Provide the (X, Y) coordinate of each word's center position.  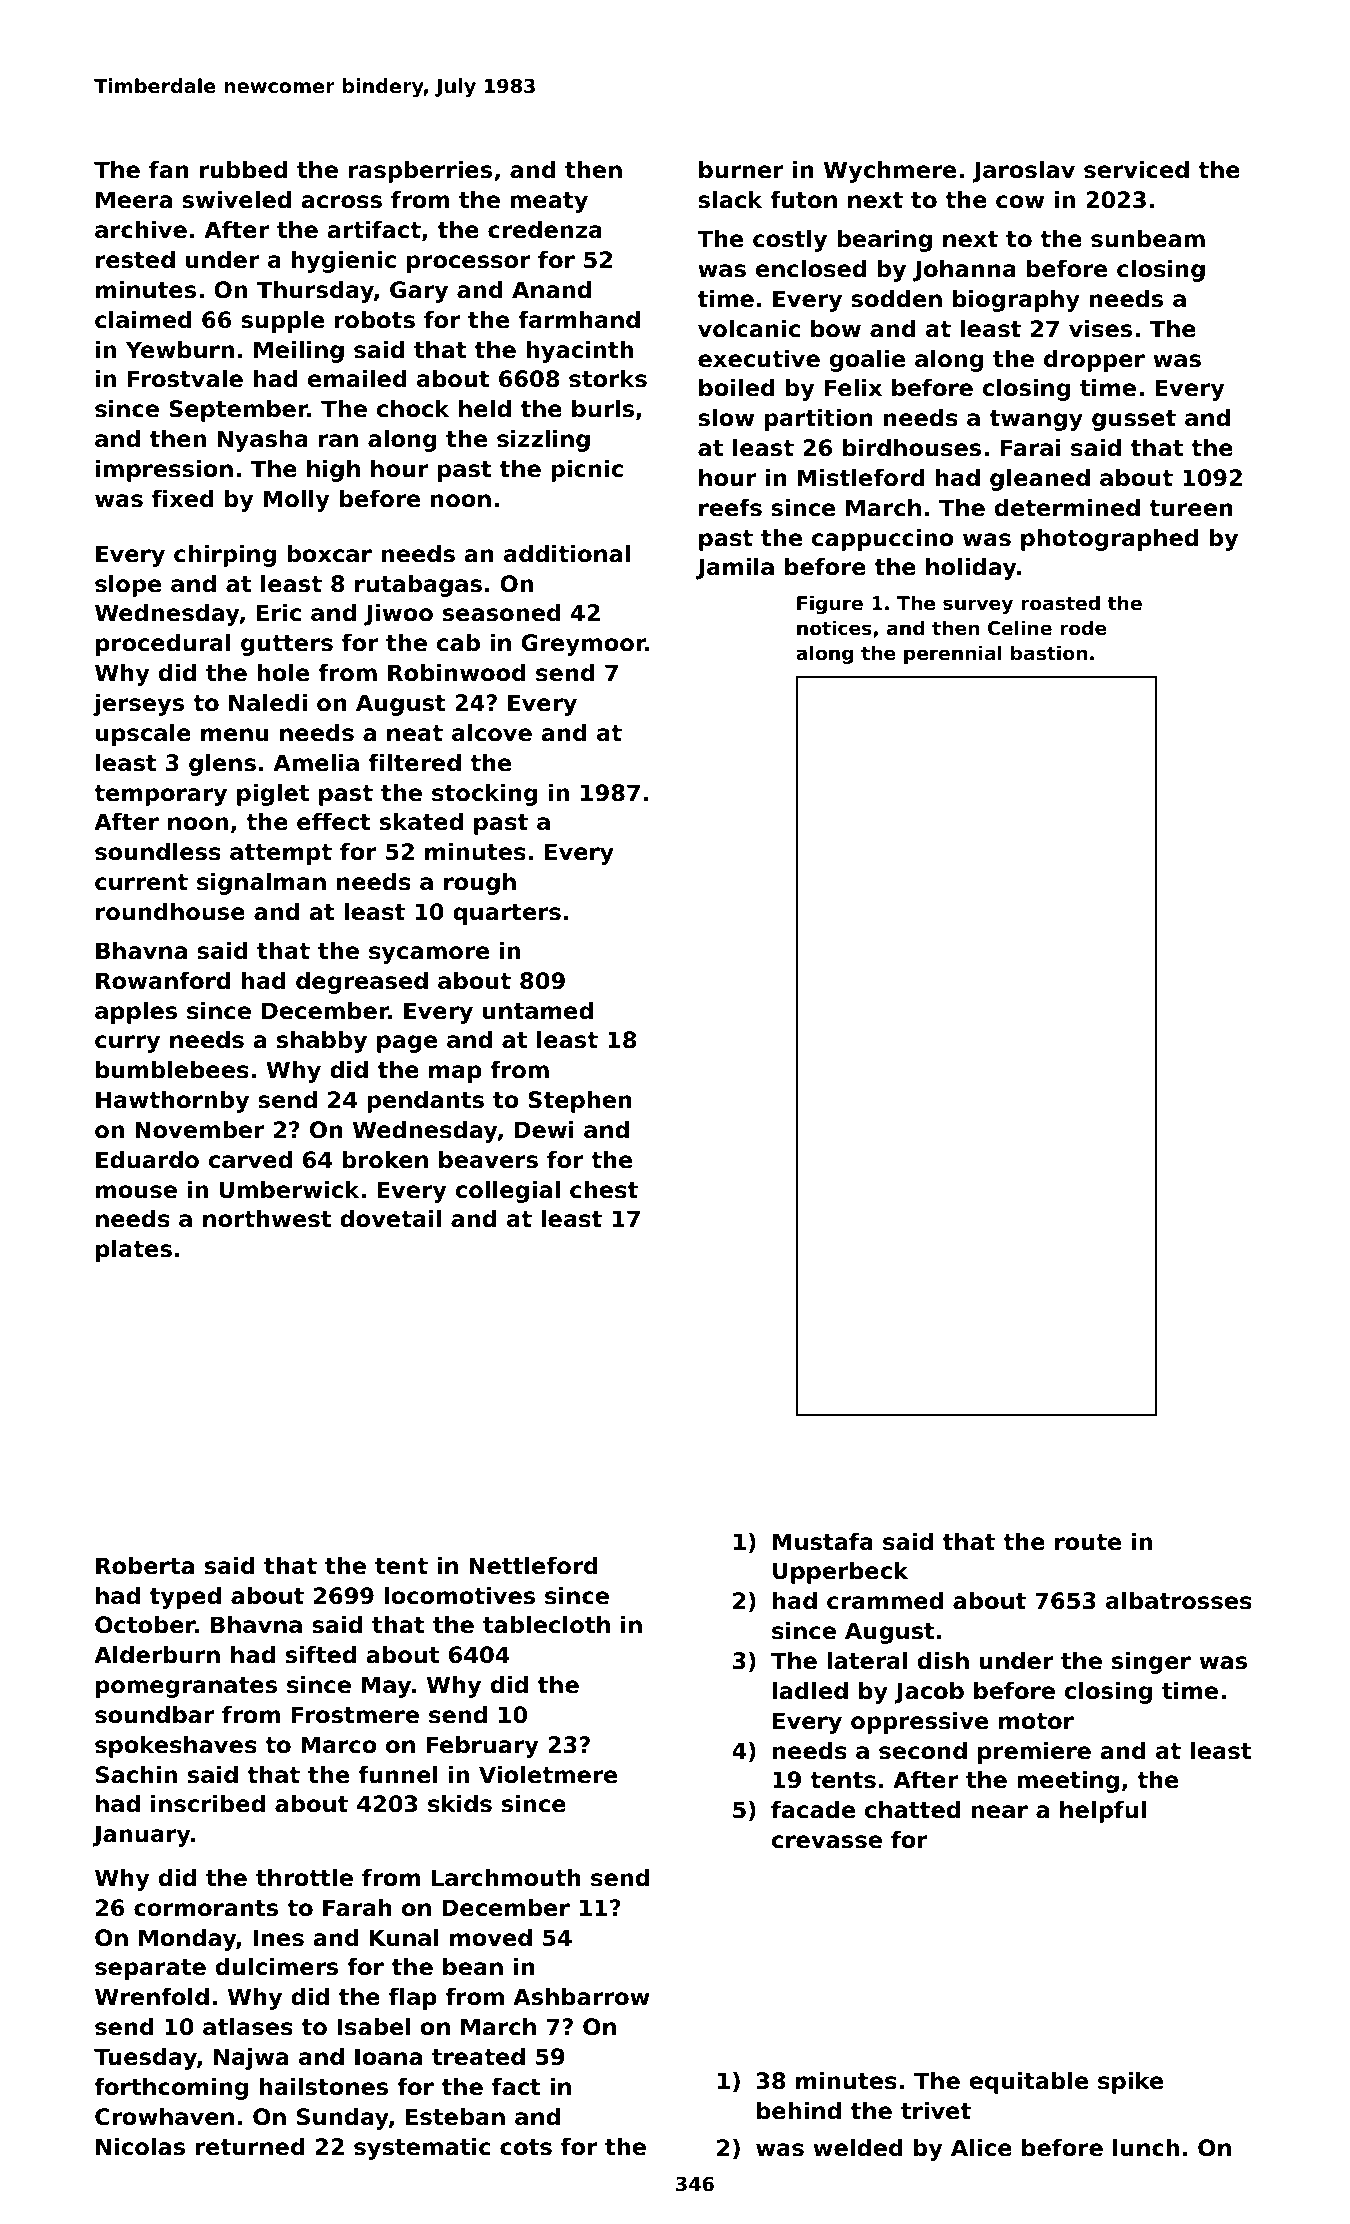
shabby (322, 1042)
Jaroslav (1023, 172)
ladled (810, 1691)
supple (282, 322)
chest (604, 1190)
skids (460, 1804)
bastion (1049, 653)
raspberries (420, 172)
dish (943, 1661)
